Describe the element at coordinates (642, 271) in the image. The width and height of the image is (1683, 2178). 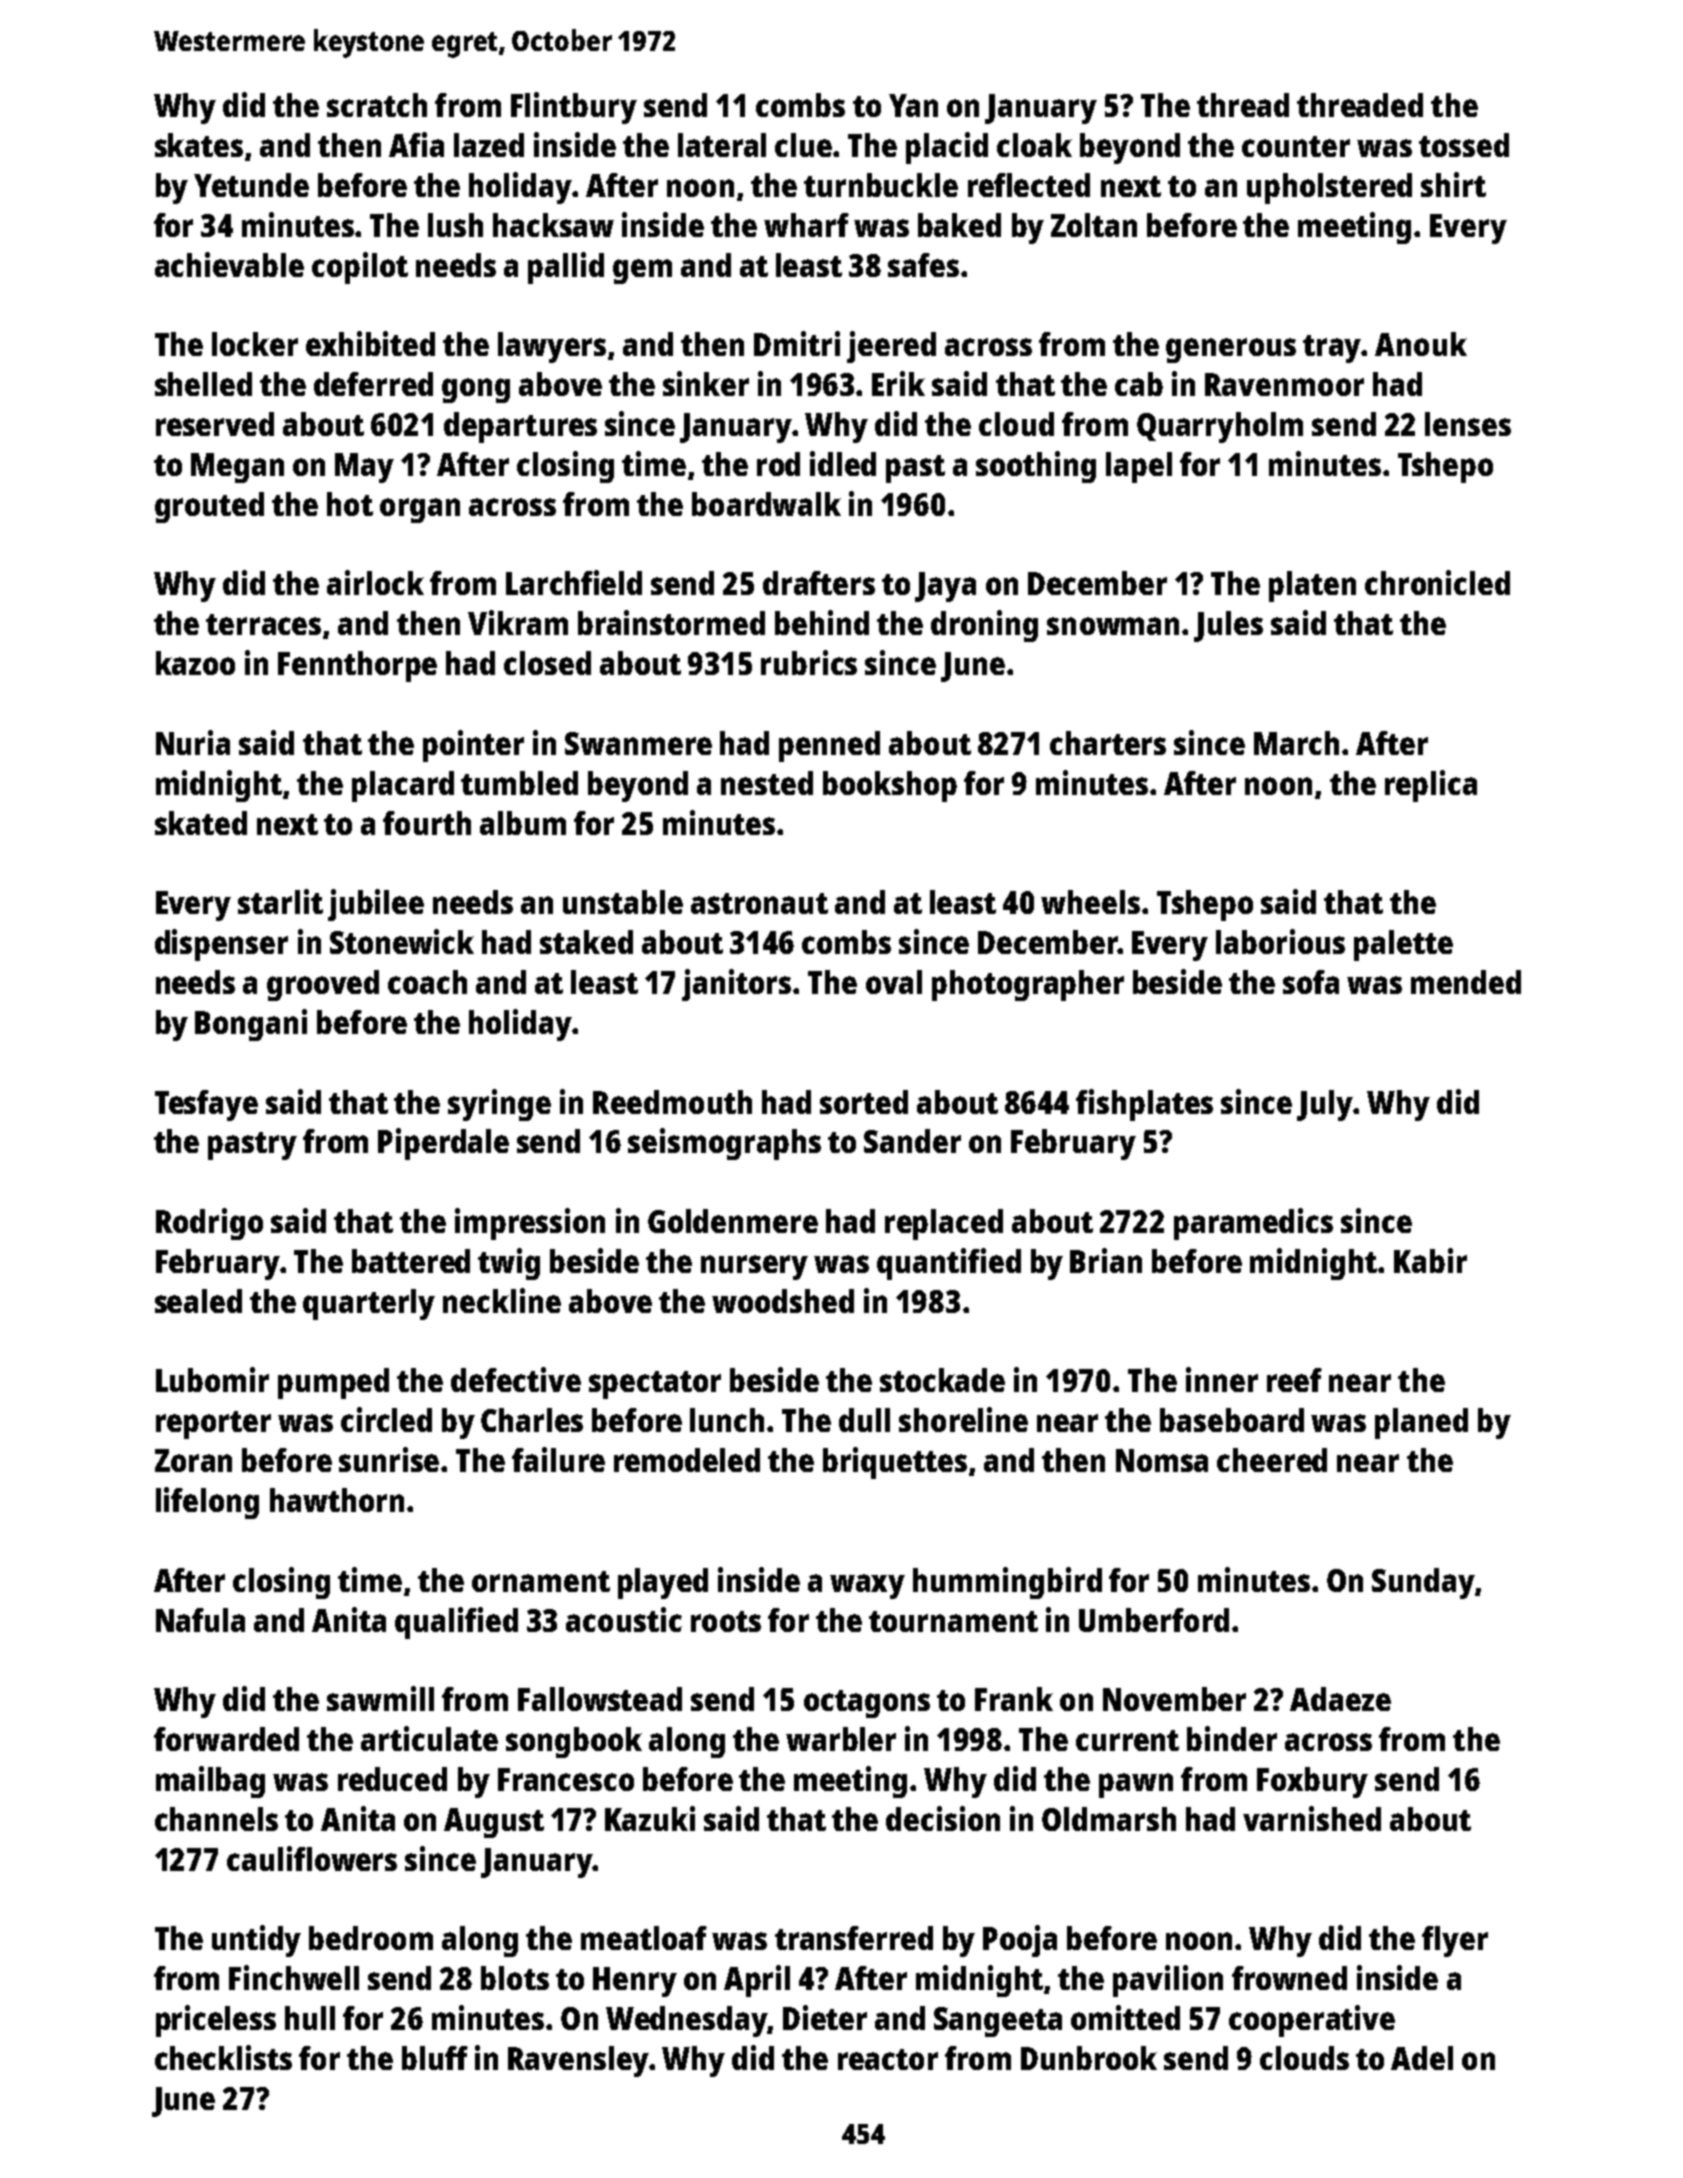
I see `gem` at that location.
